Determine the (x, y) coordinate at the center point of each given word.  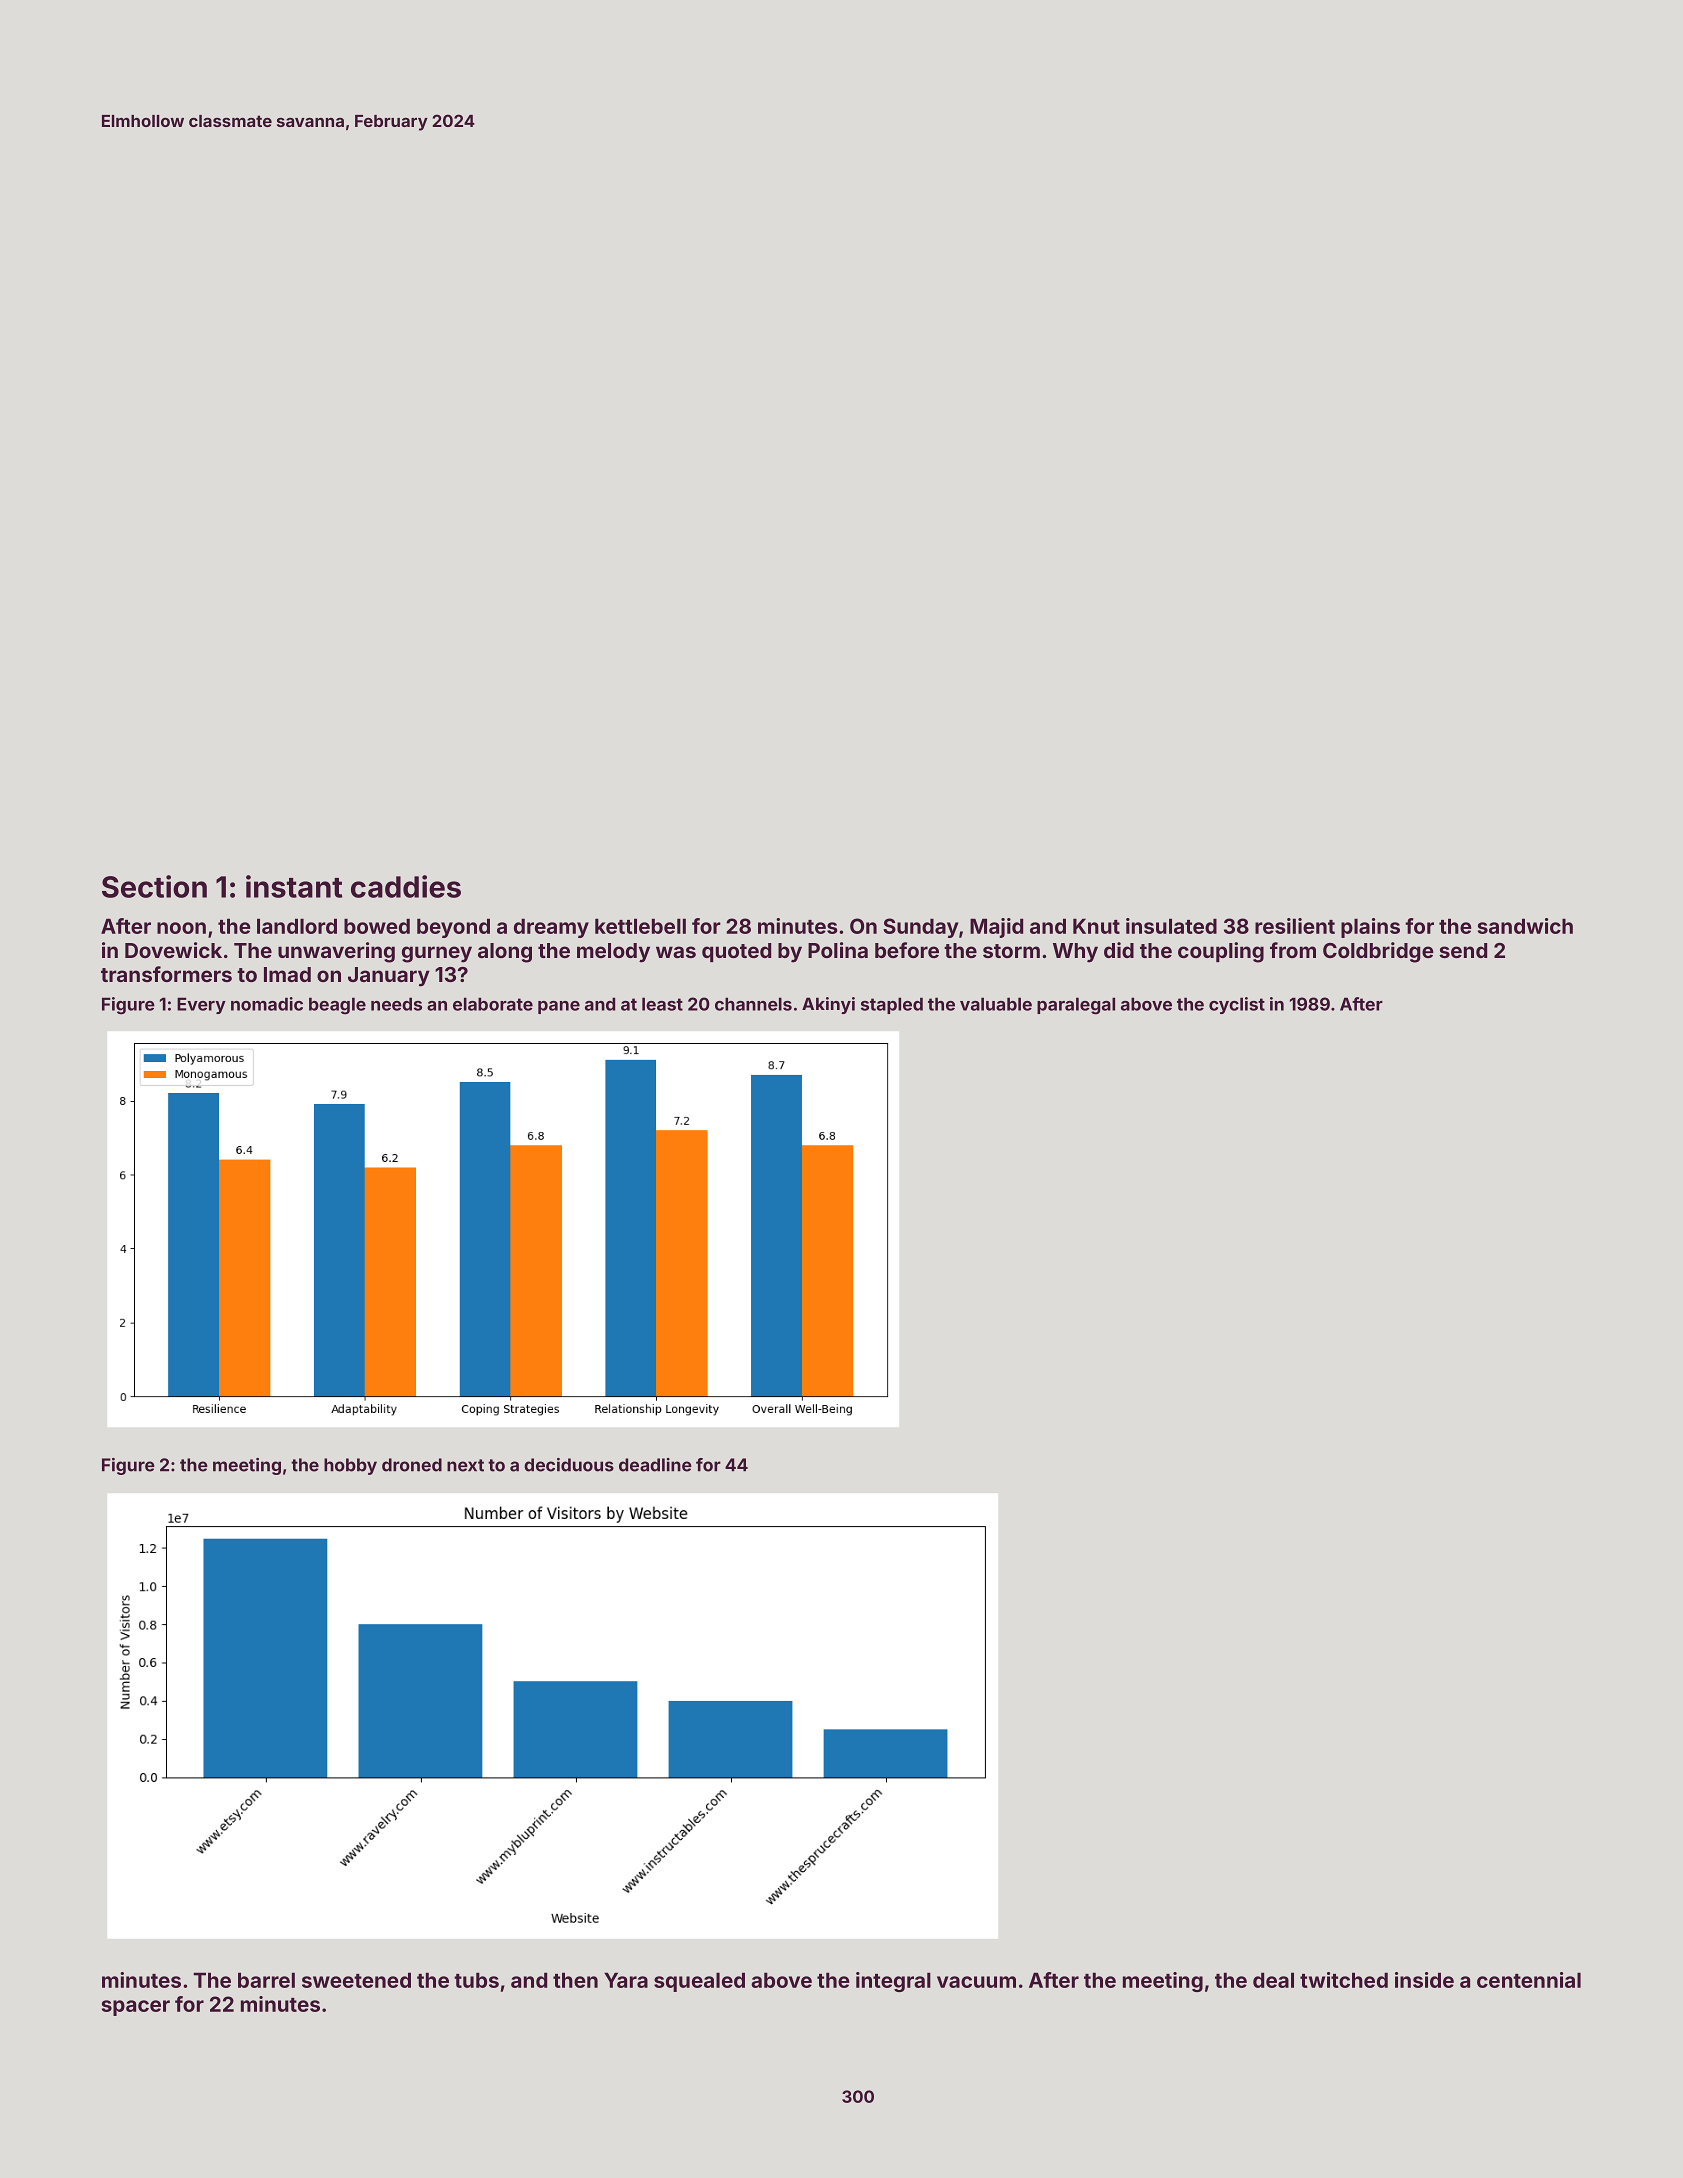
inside (1424, 1980)
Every (201, 1005)
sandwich (1525, 926)
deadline (655, 1465)
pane (559, 1007)
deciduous (569, 1465)
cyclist (1237, 1005)
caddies (406, 886)
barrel (266, 1980)
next (465, 1465)
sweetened (356, 1980)
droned (412, 1465)
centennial (1529, 1980)
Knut (1096, 926)
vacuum (976, 1982)
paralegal (1076, 1006)
